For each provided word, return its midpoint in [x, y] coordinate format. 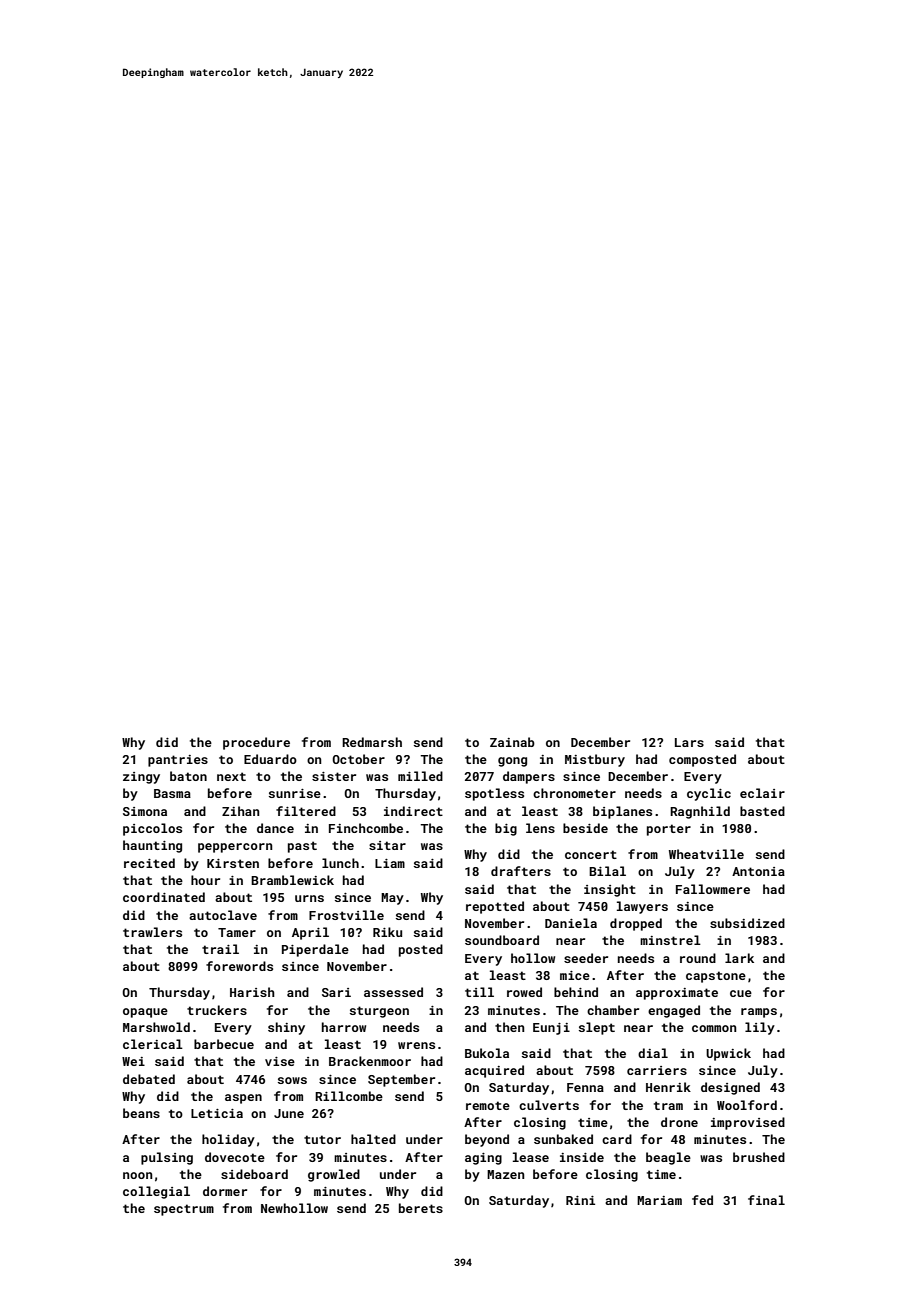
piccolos [152, 829]
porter [669, 830]
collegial [156, 1192]
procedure [256, 743]
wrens [416, 1045]
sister [334, 776]
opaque [145, 1013]
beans [141, 1113]
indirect [413, 811]
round [698, 958]
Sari [336, 992]
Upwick [728, 1054]
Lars [689, 742]
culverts [549, 1105]
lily [760, 1028]
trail [220, 949]
